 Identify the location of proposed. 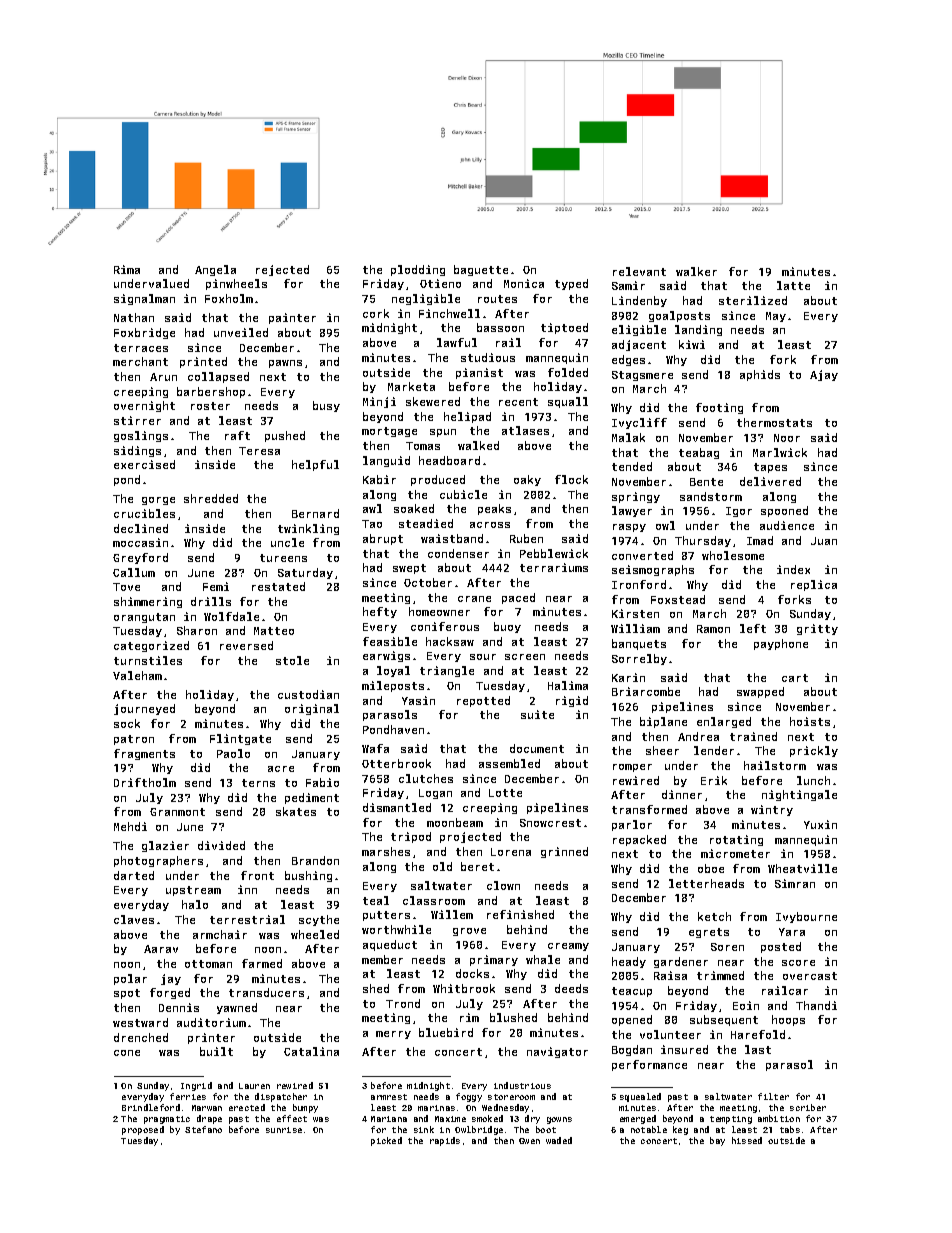
(143, 1130).
